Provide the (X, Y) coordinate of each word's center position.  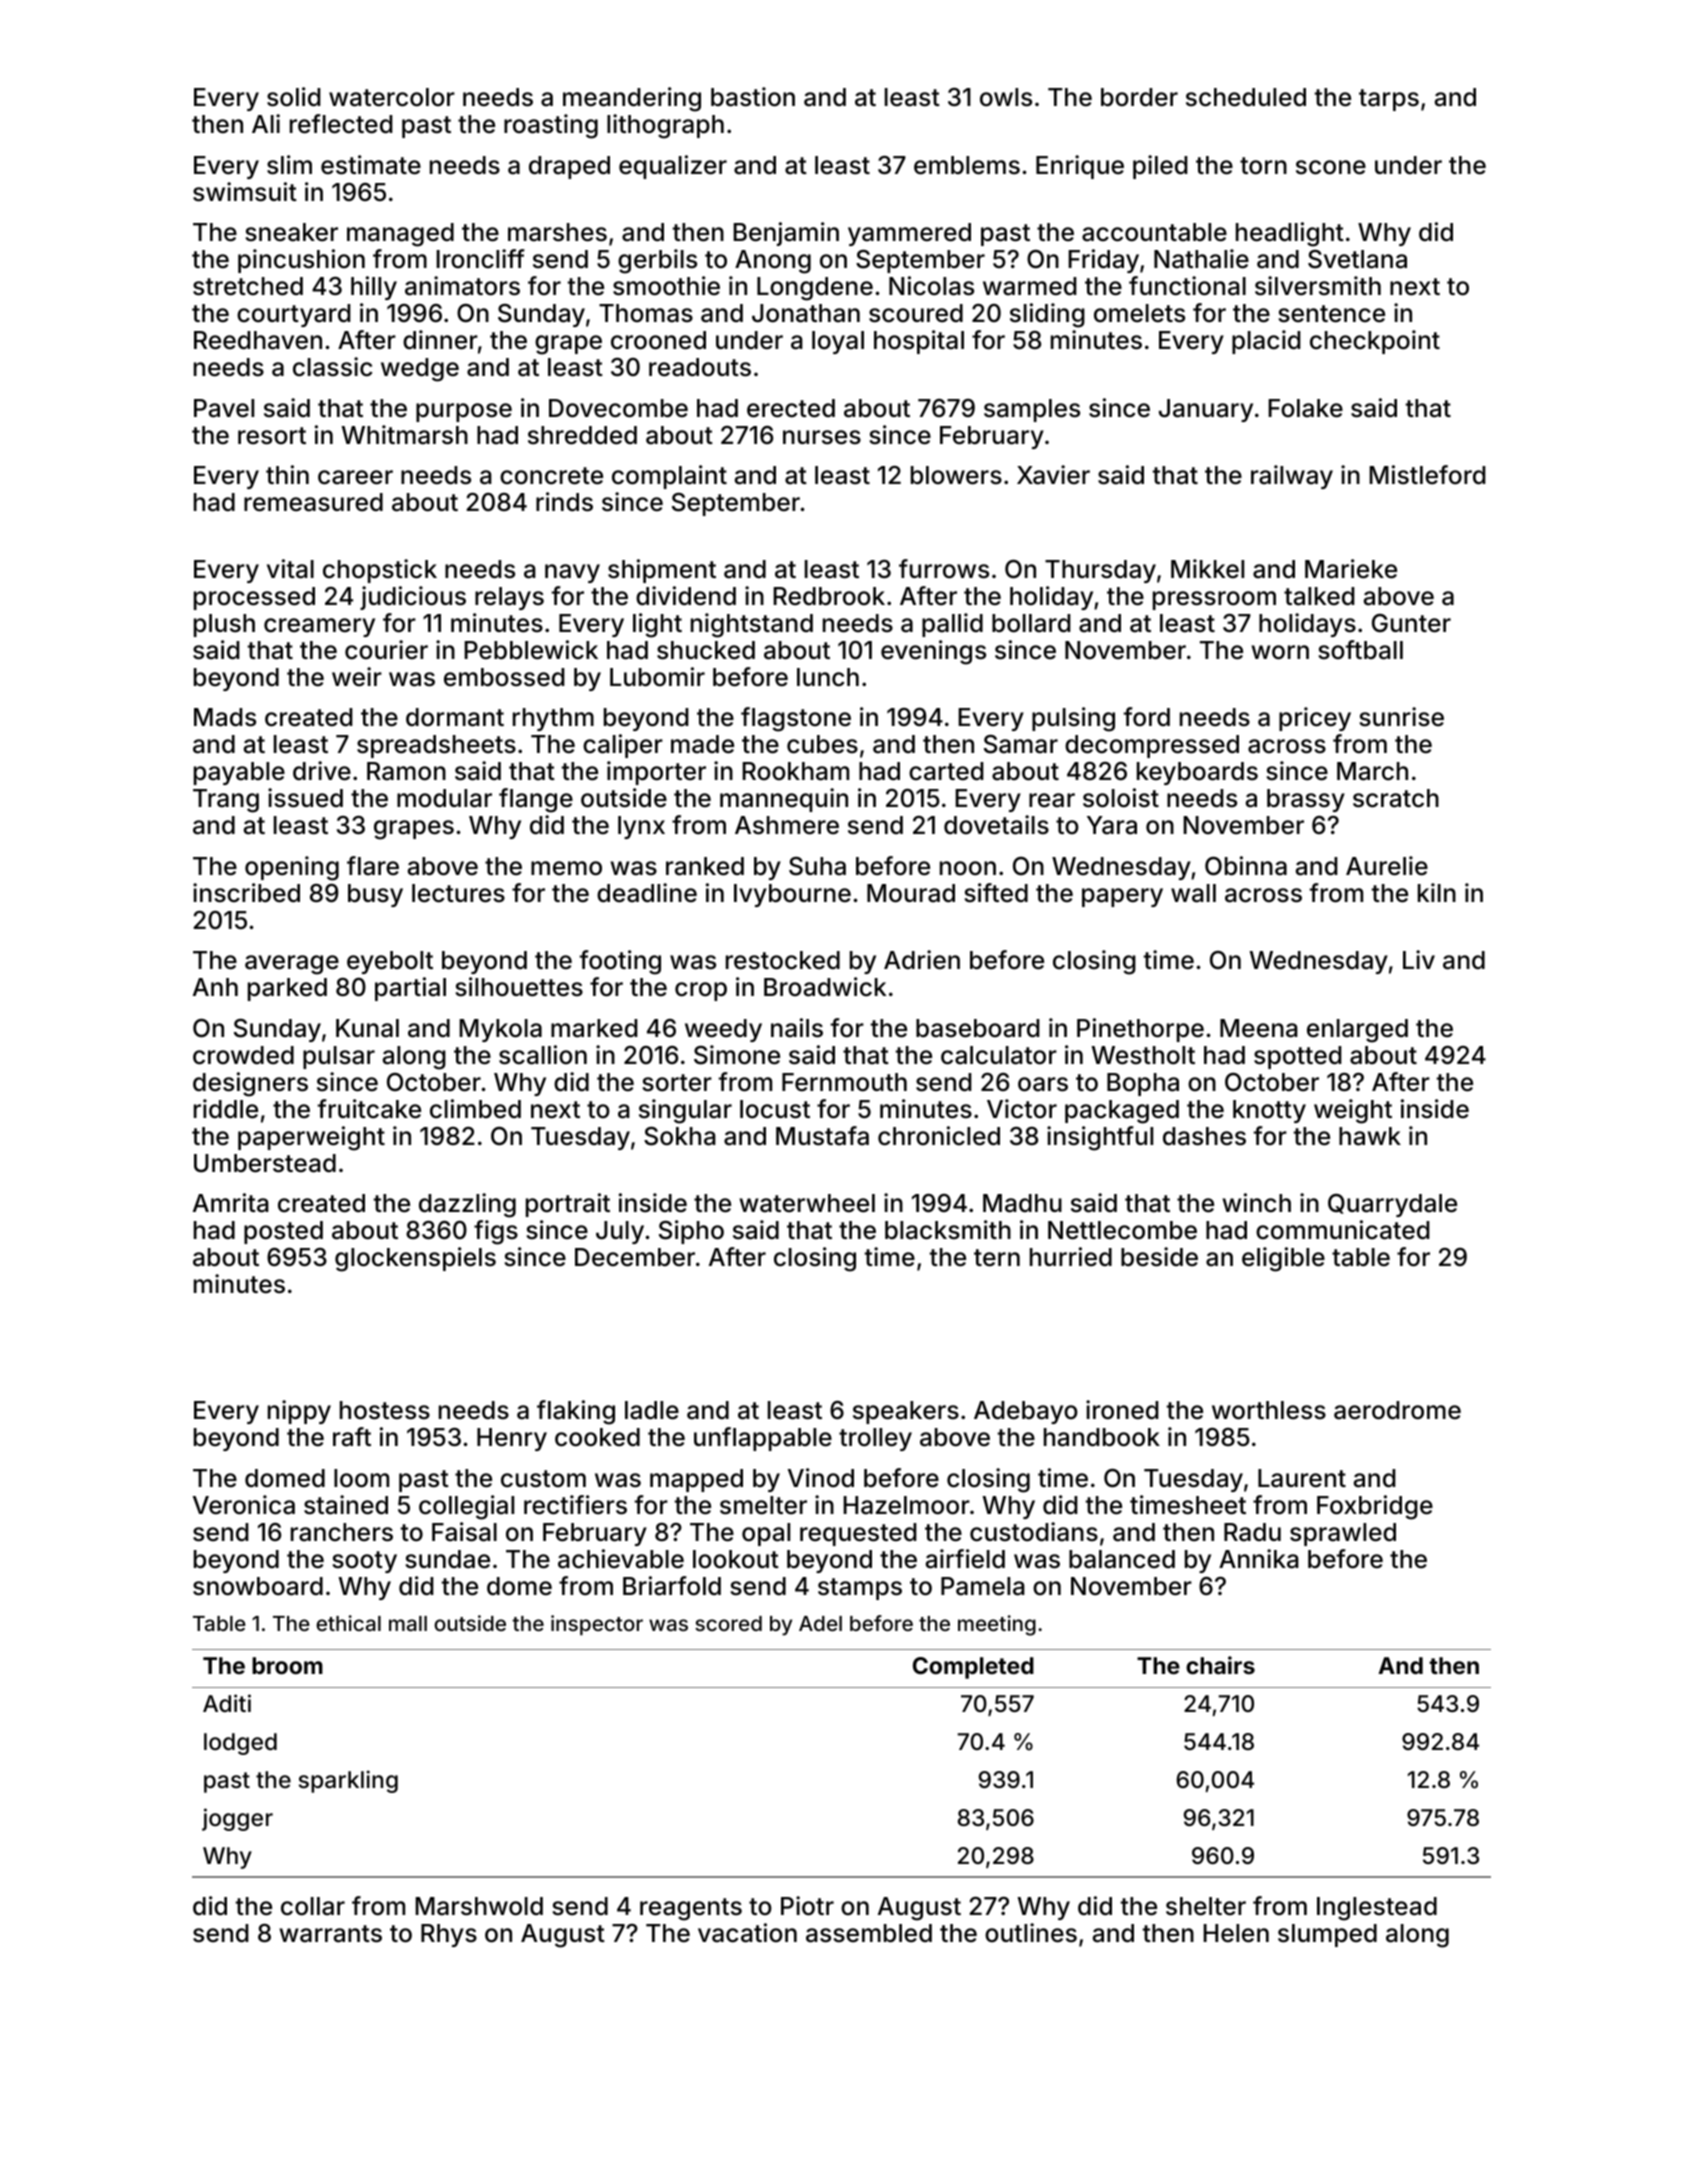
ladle (652, 1410)
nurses (822, 437)
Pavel (224, 408)
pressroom (1214, 600)
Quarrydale (1392, 1205)
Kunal (367, 1028)
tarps (1389, 100)
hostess (385, 1410)
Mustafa (822, 1136)
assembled (869, 1933)
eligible (1283, 1259)
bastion (753, 97)
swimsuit (245, 192)
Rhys (449, 1935)
